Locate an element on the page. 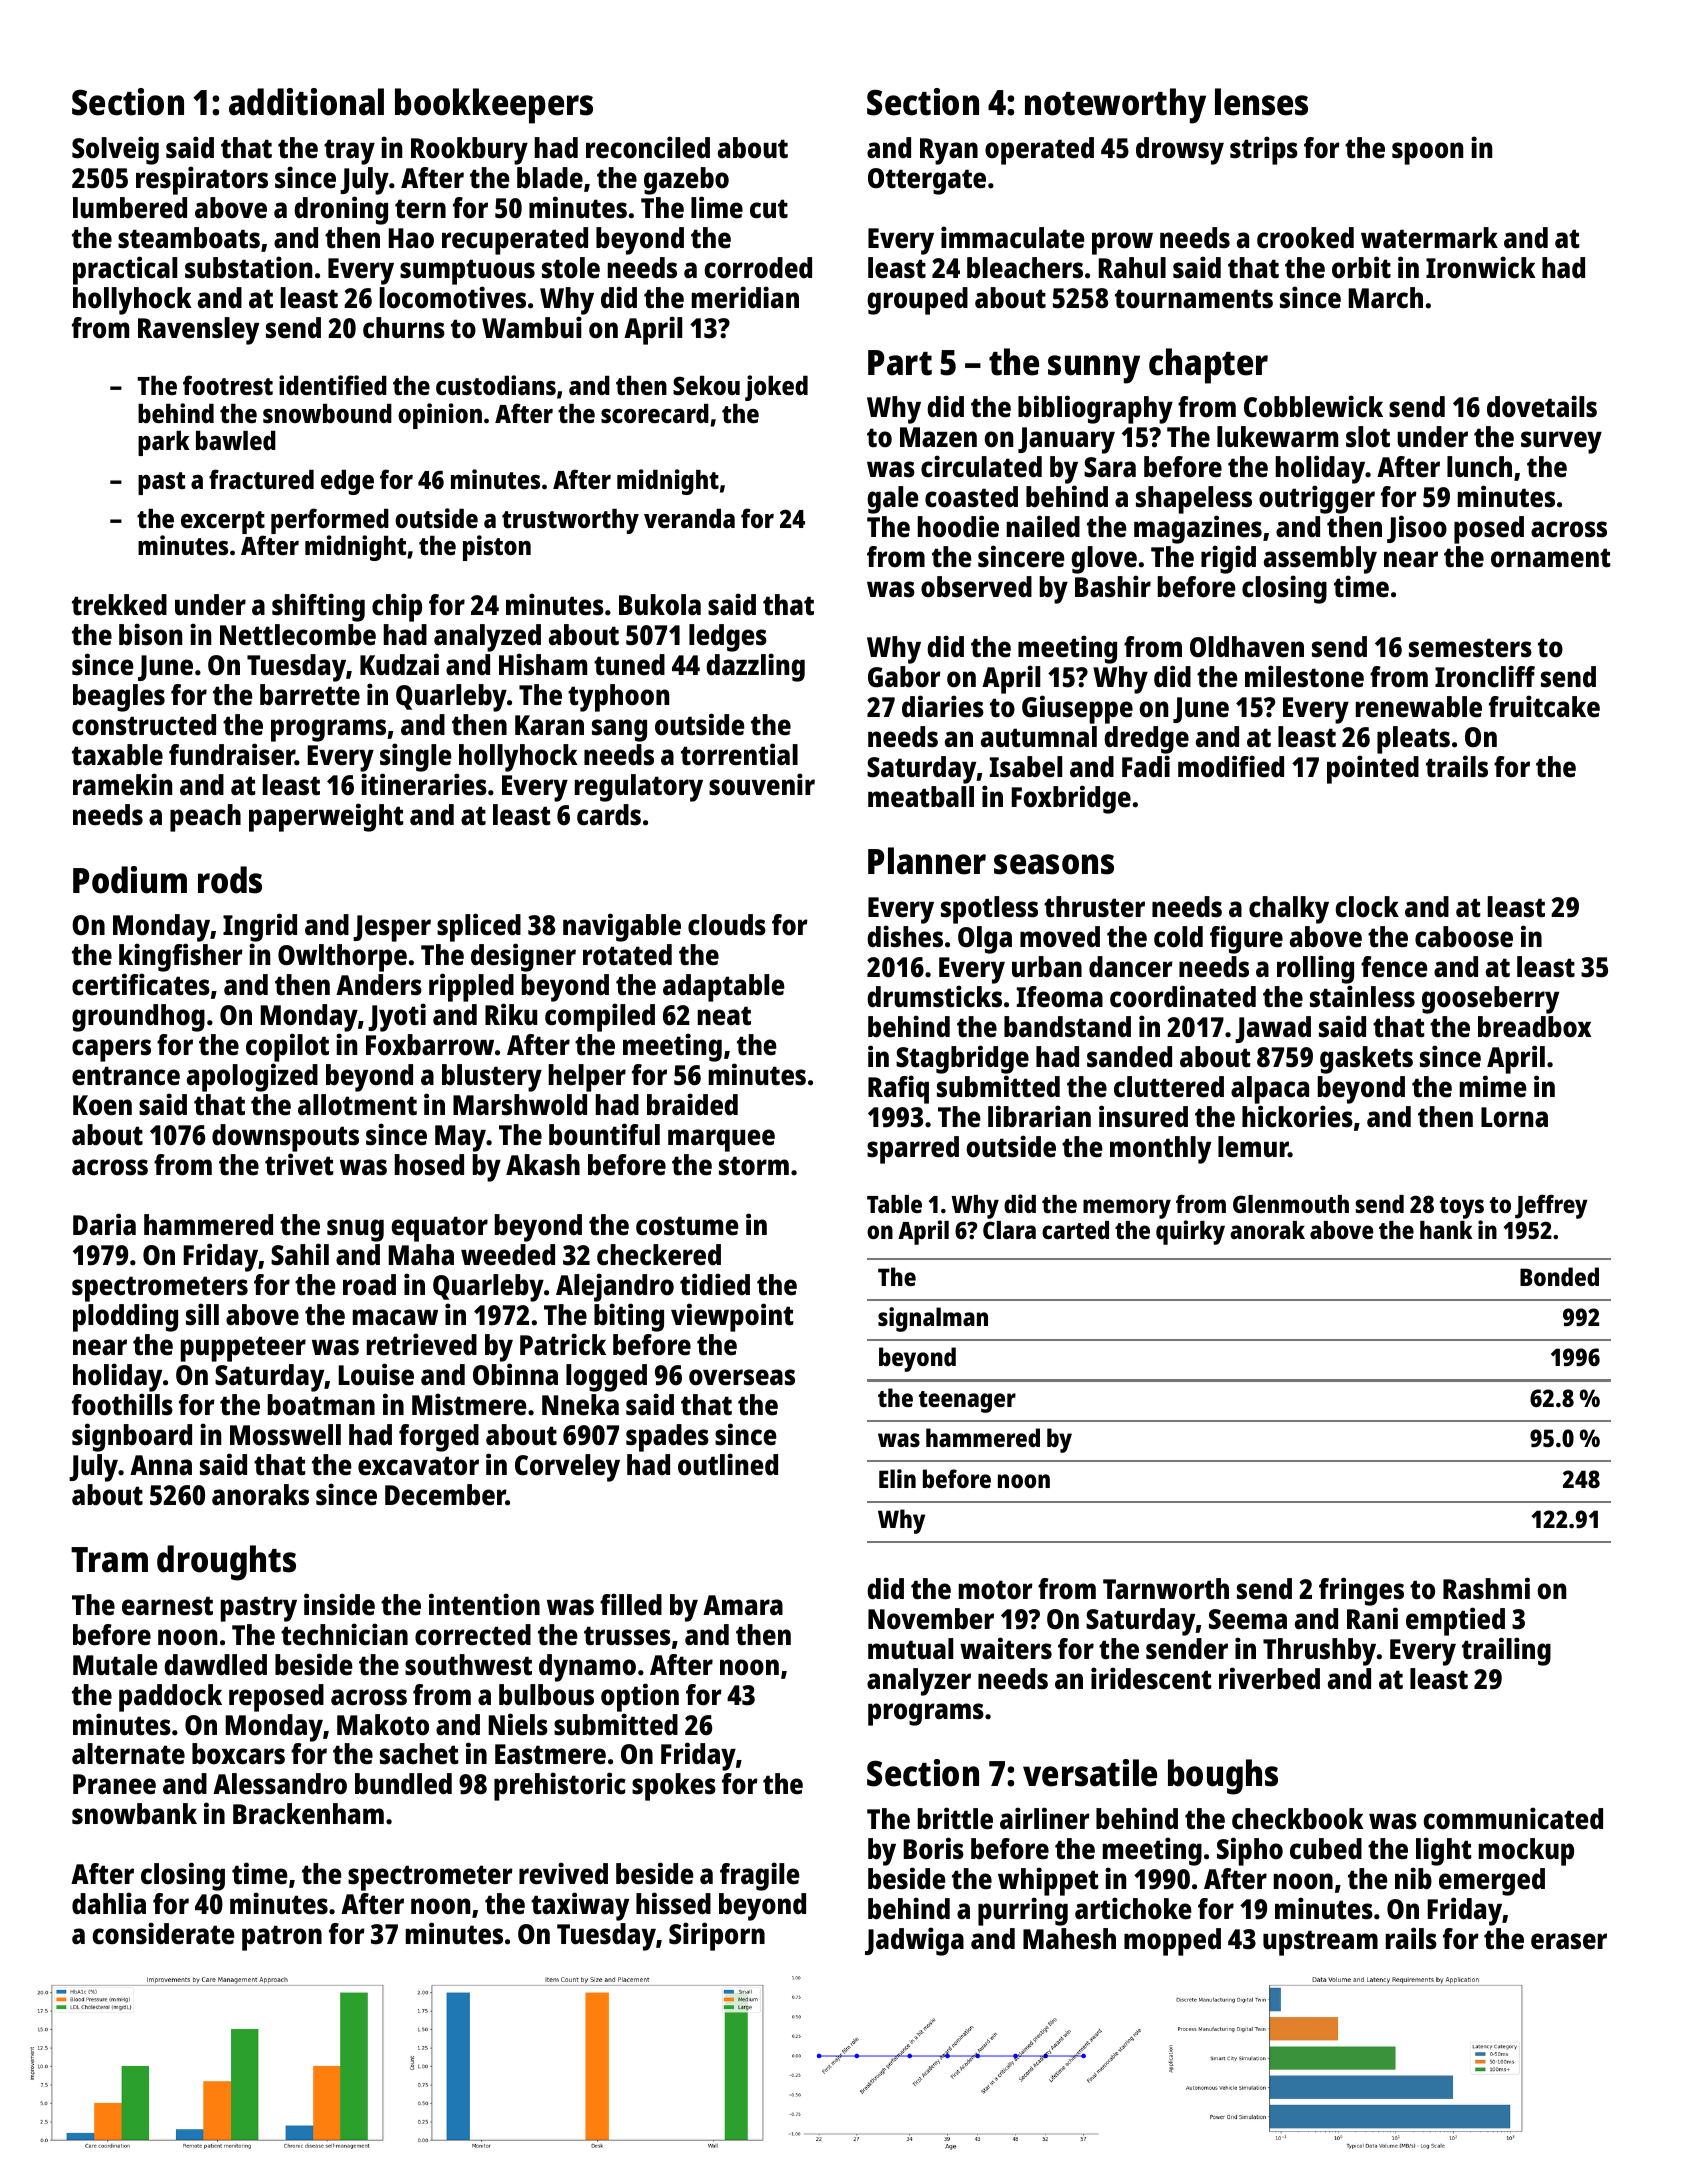 This image has height=2178, width=1683. lenses is located at coordinates (1261, 102).
